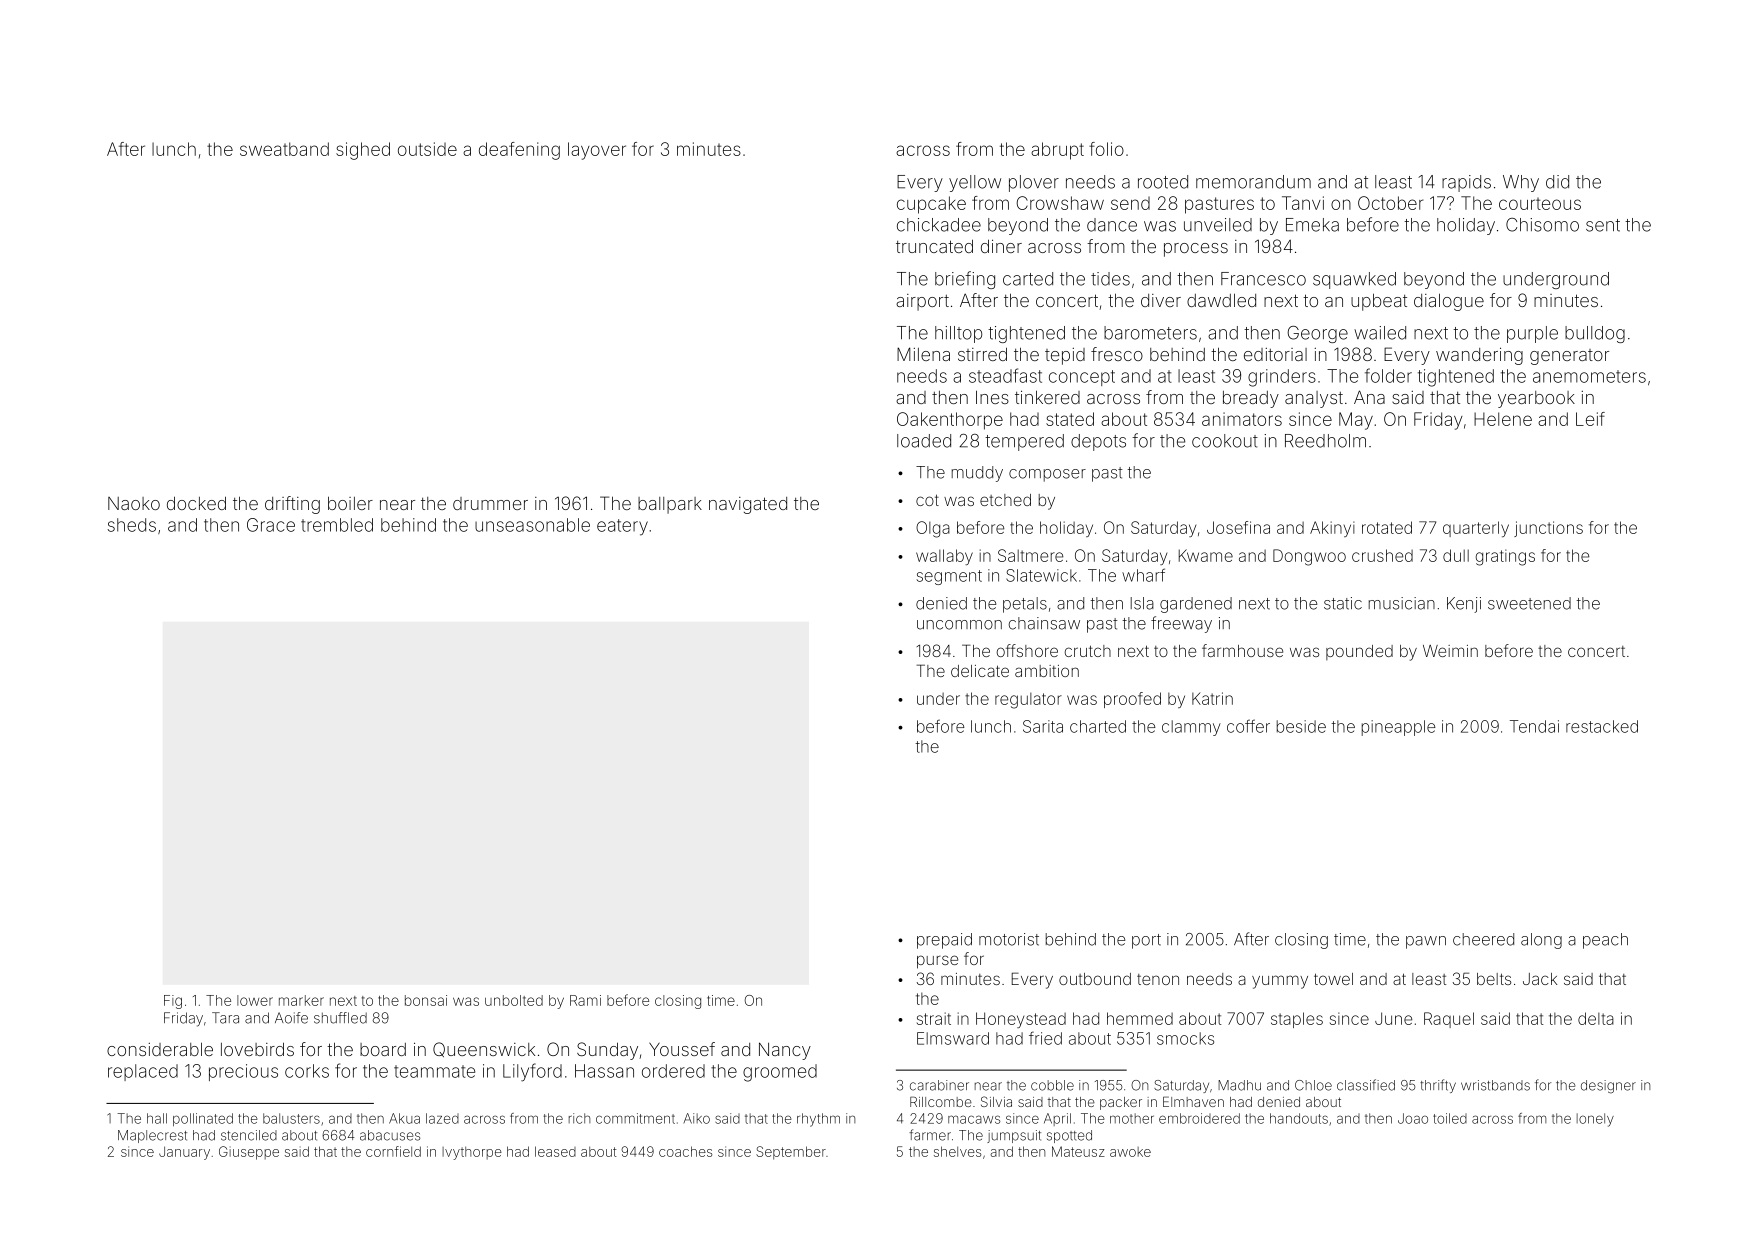 This screenshot has width=1761, height=1245. Describe the element at coordinates (923, 354) in the screenshot. I see `Milena` at that location.
